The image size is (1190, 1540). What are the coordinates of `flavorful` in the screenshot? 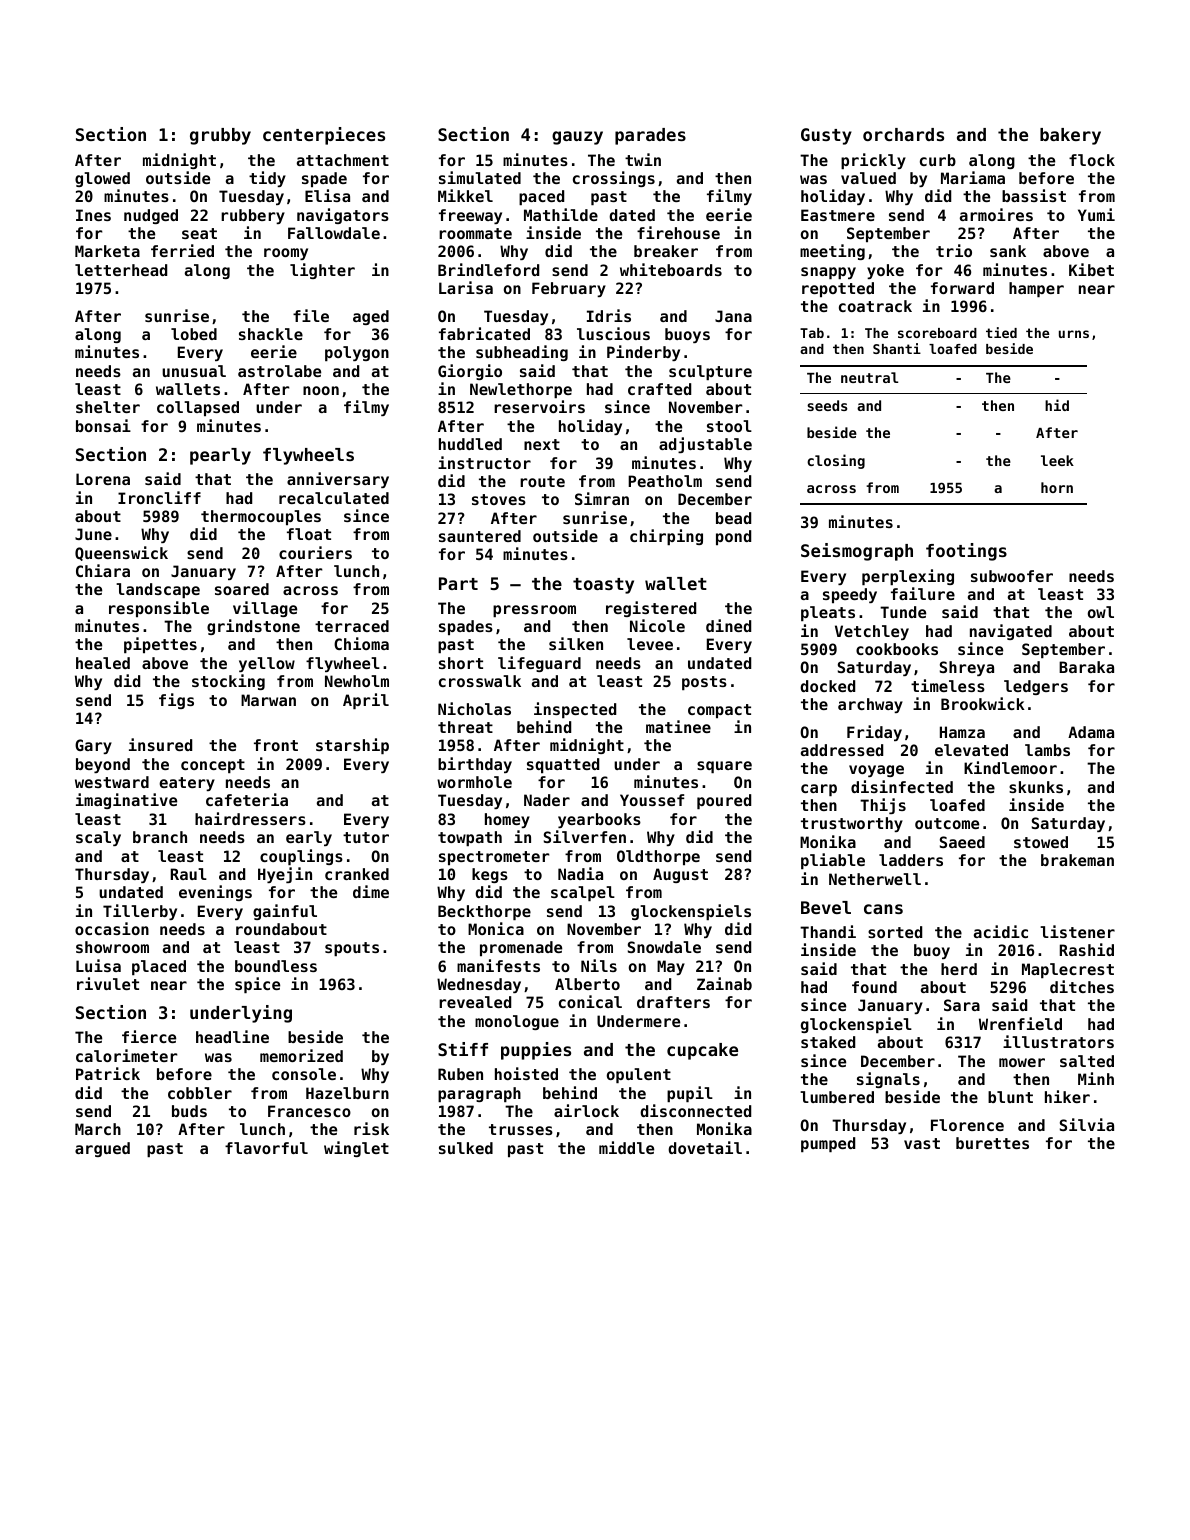 It's located at (266, 1148).
